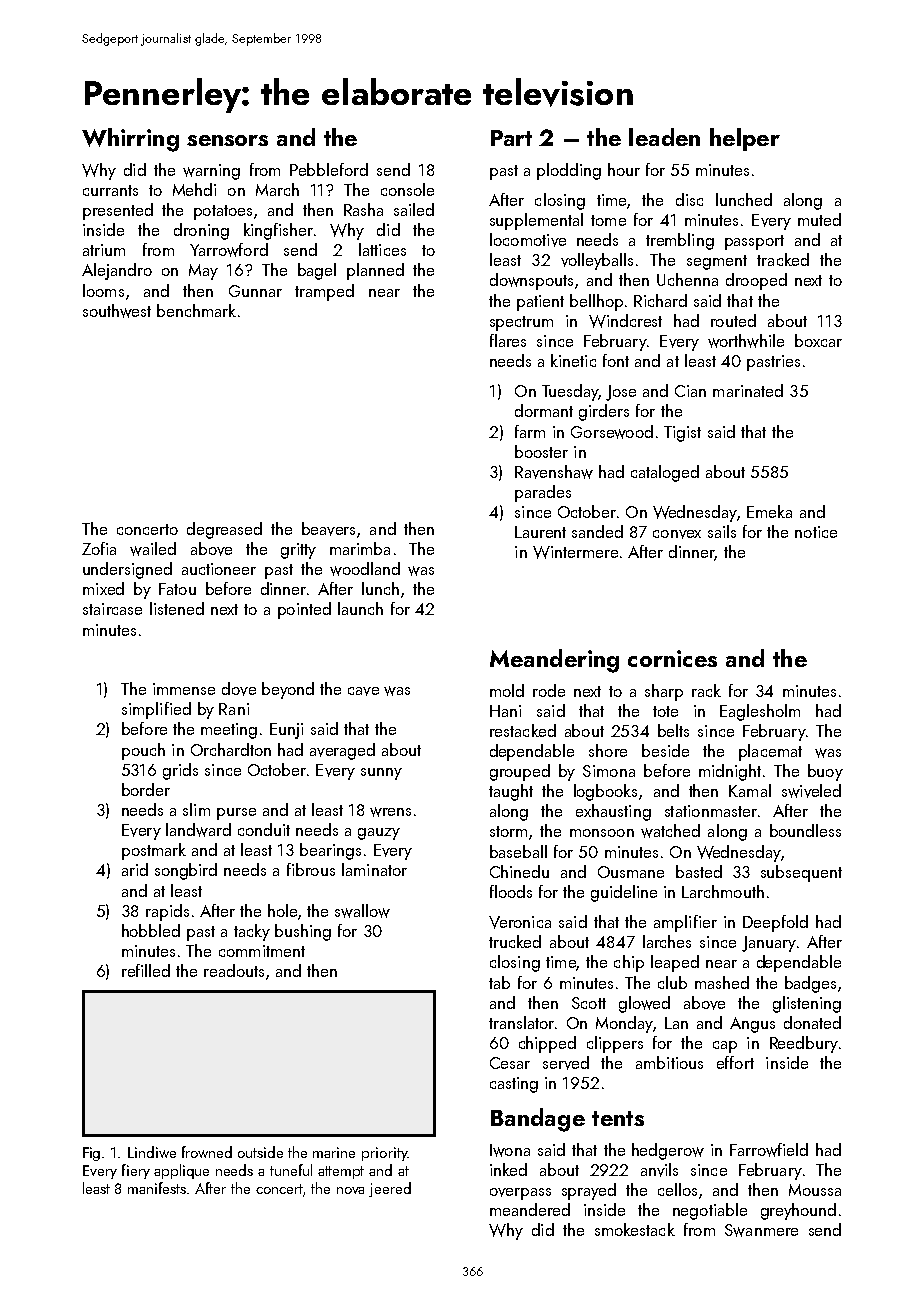 This page has height=1311, width=924. Describe the element at coordinates (130, 140) in the page. I see `Whirring` at that location.
